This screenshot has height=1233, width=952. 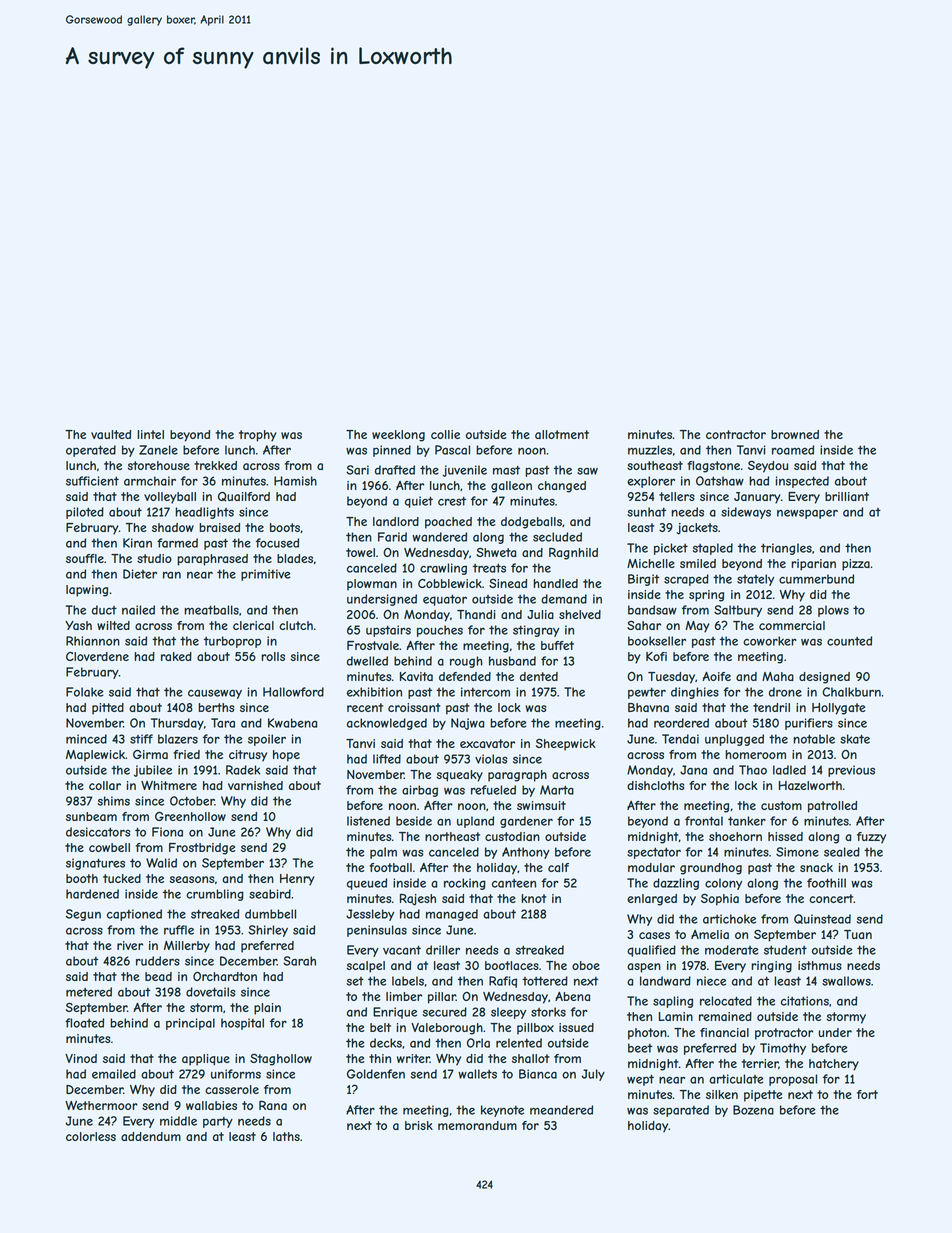 What do you see at coordinates (419, 1125) in the screenshot?
I see `brisk` at bounding box center [419, 1125].
